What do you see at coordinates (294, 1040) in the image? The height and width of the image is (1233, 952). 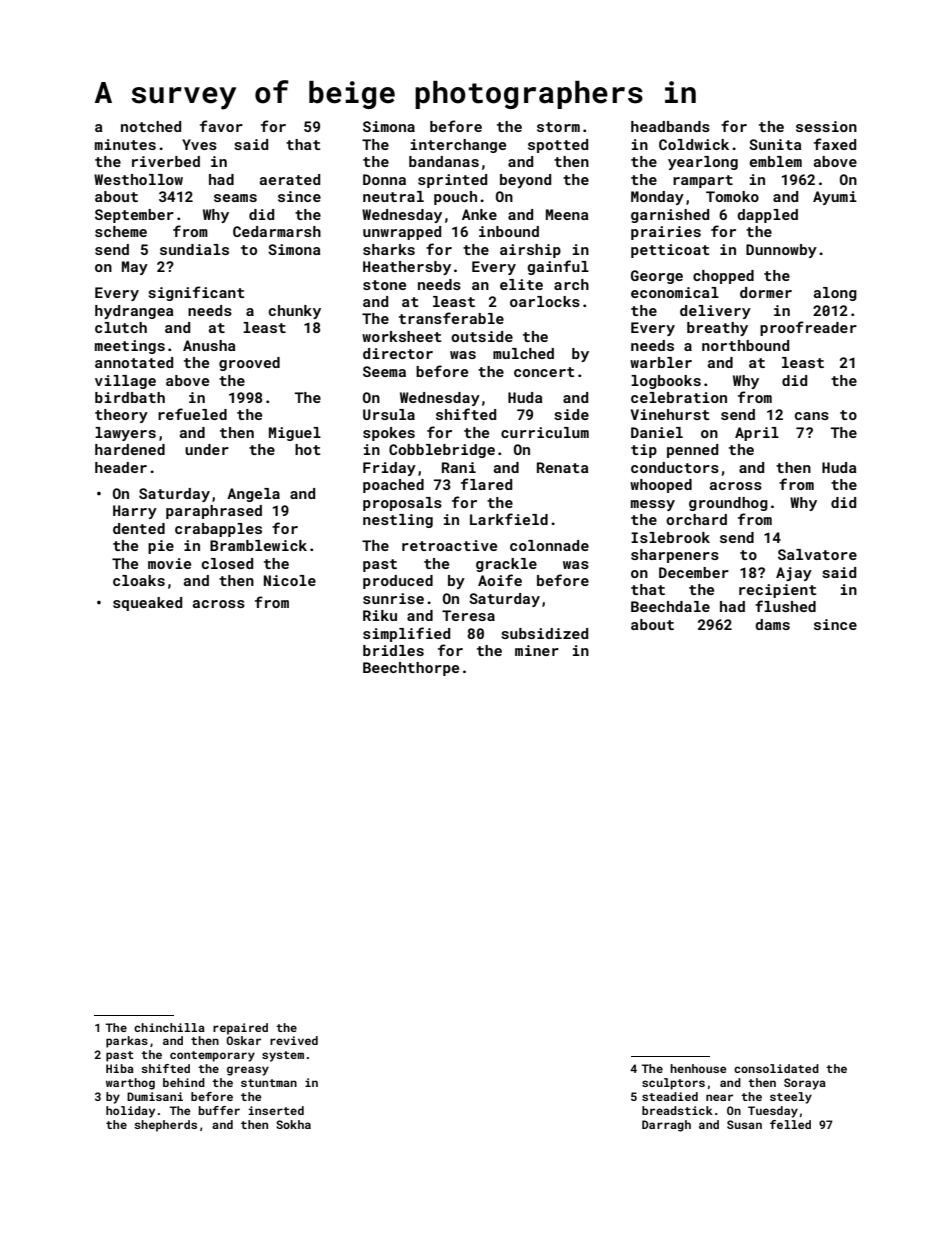 I see `revived` at bounding box center [294, 1040].
